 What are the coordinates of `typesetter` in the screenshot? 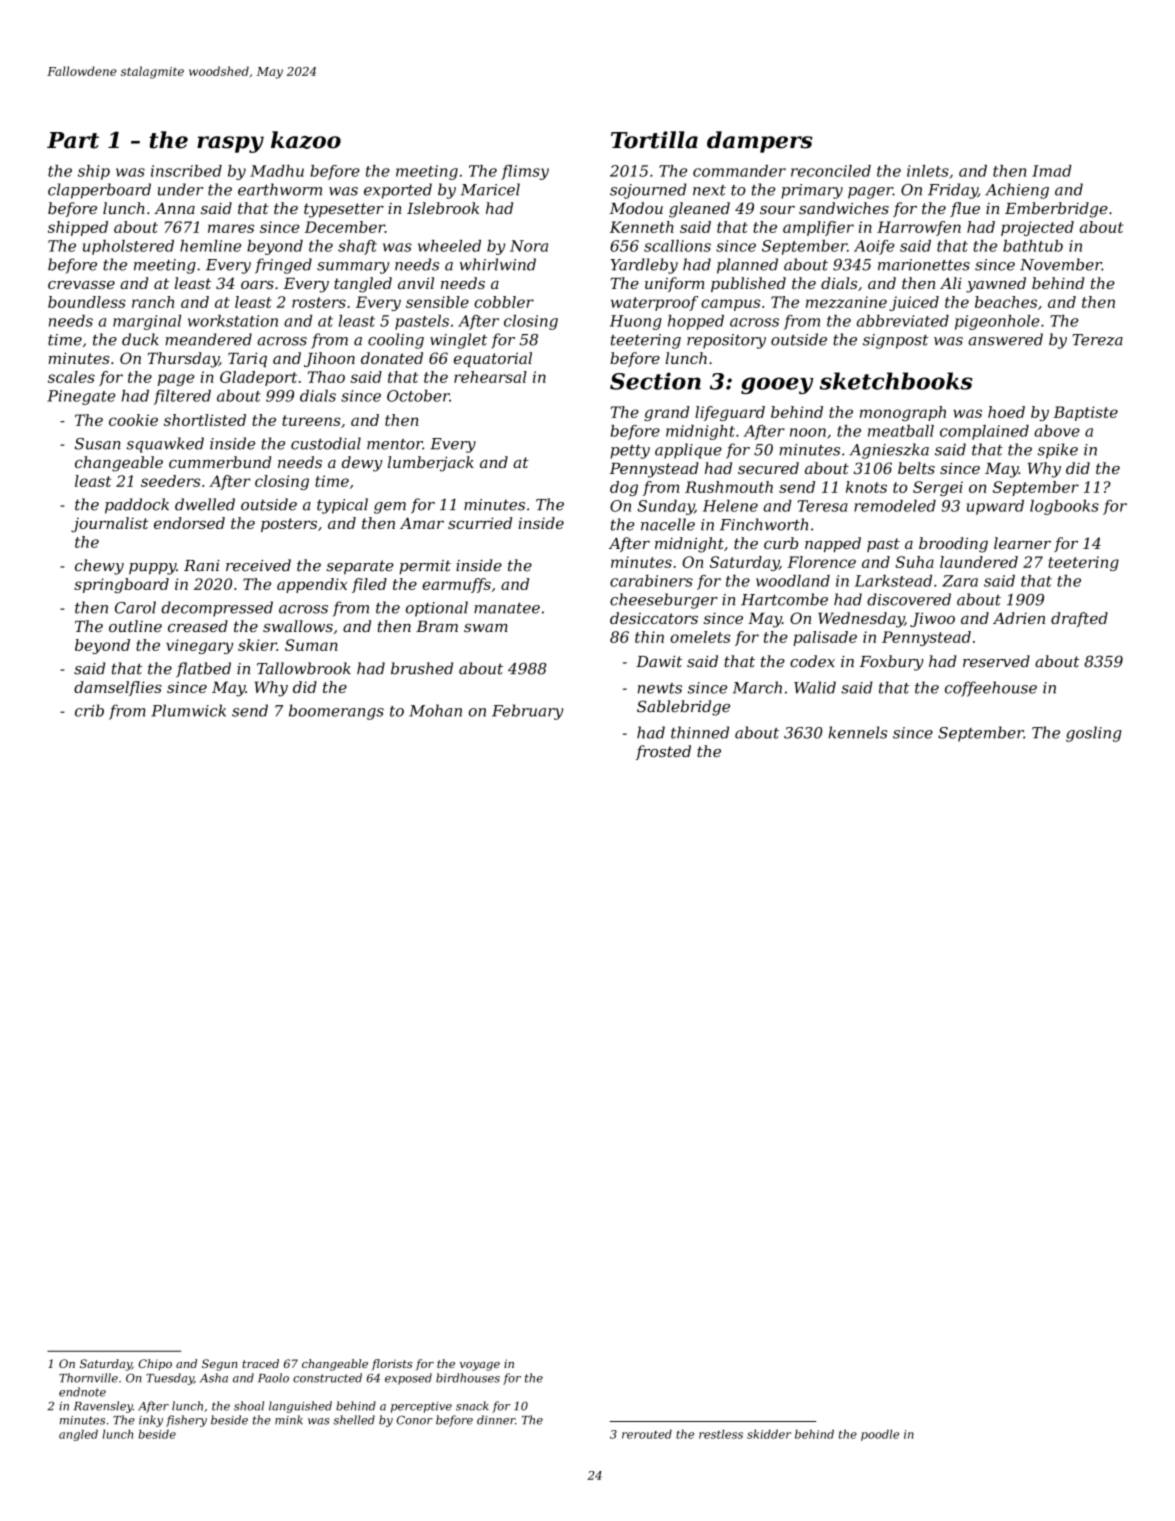 It's located at (344, 210).
